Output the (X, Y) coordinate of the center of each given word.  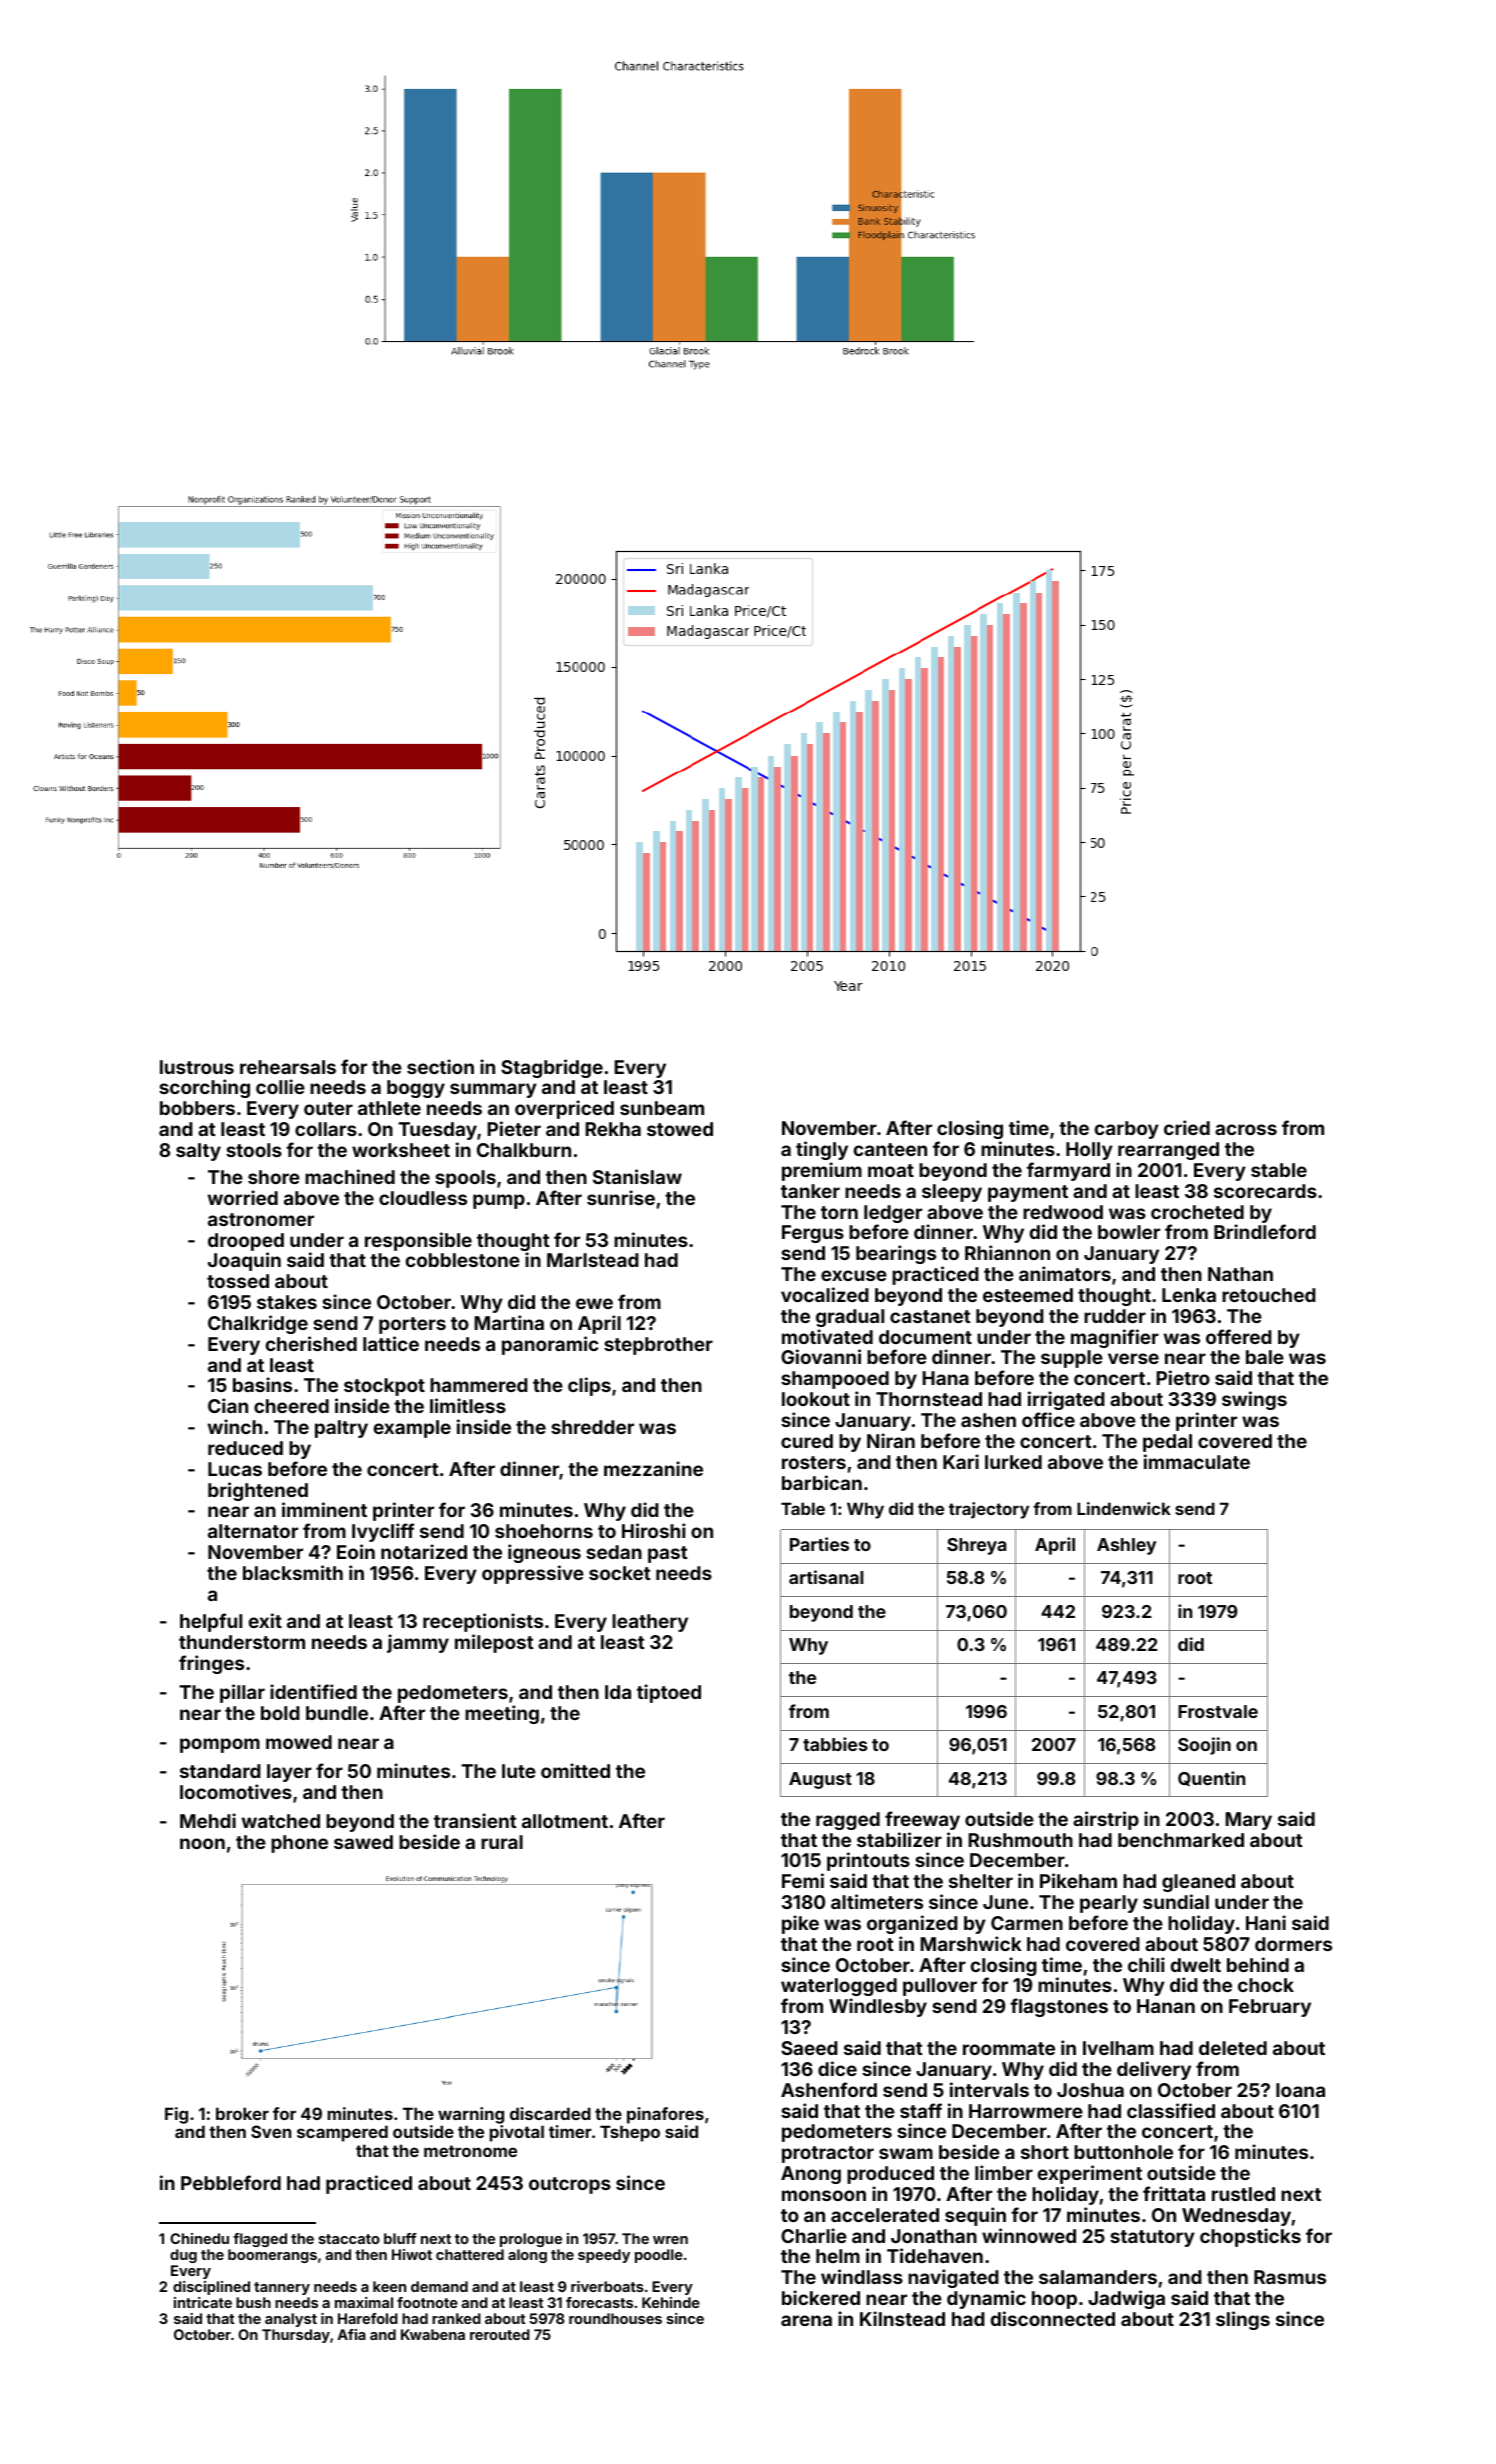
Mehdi (208, 1820)
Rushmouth (1020, 1840)
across (1246, 1129)
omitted (575, 1770)
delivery (1154, 2070)
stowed (680, 1129)
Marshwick (971, 1943)
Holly (1089, 1151)
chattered (470, 2254)
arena (806, 2320)
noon (202, 1843)
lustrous (197, 1067)
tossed (238, 1281)
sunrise (621, 1197)
